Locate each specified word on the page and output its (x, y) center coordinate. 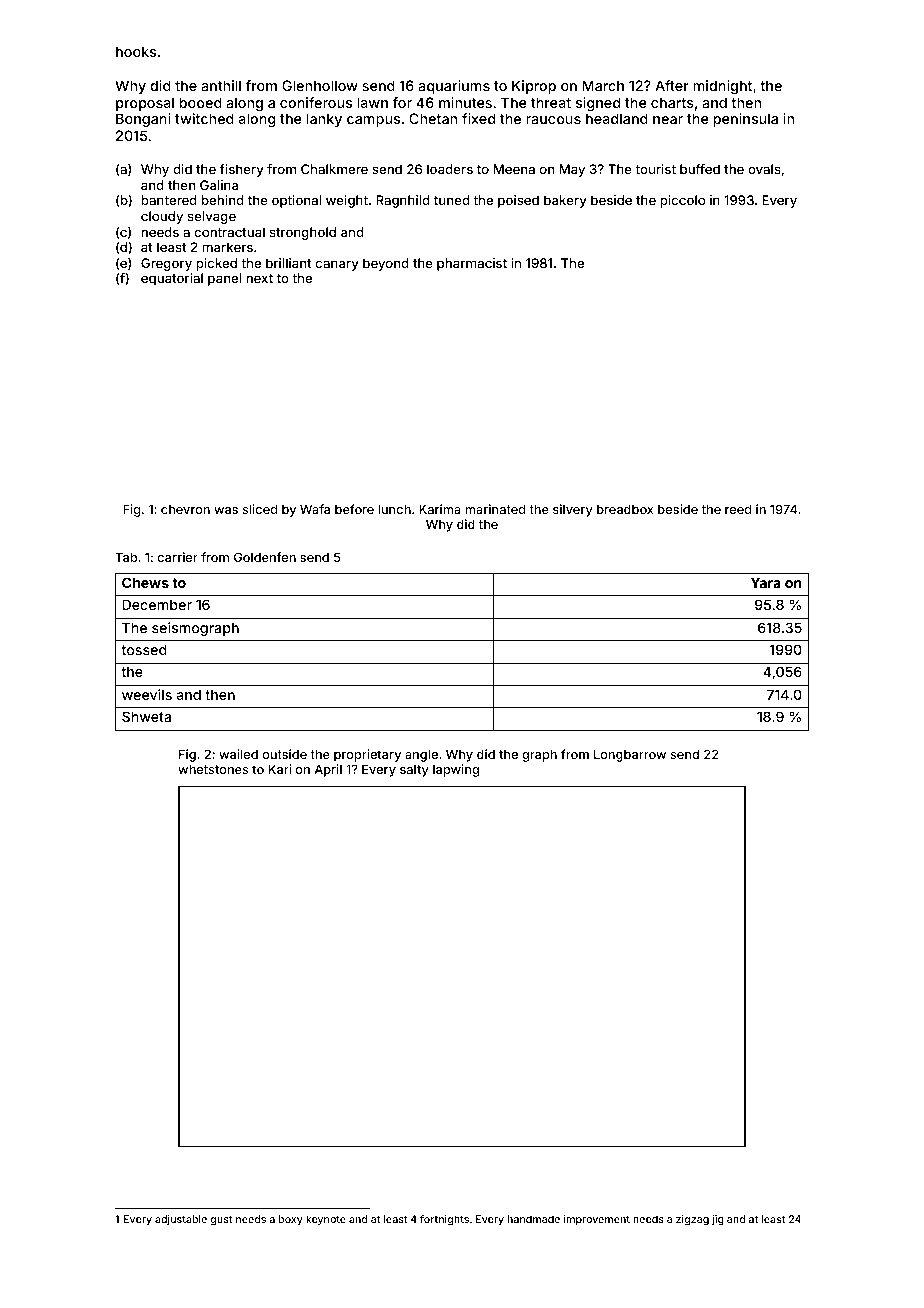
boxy (291, 1220)
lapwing (456, 770)
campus (373, 121)
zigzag (692, 1220)
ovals (764, 169)
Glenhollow (320, 85)
